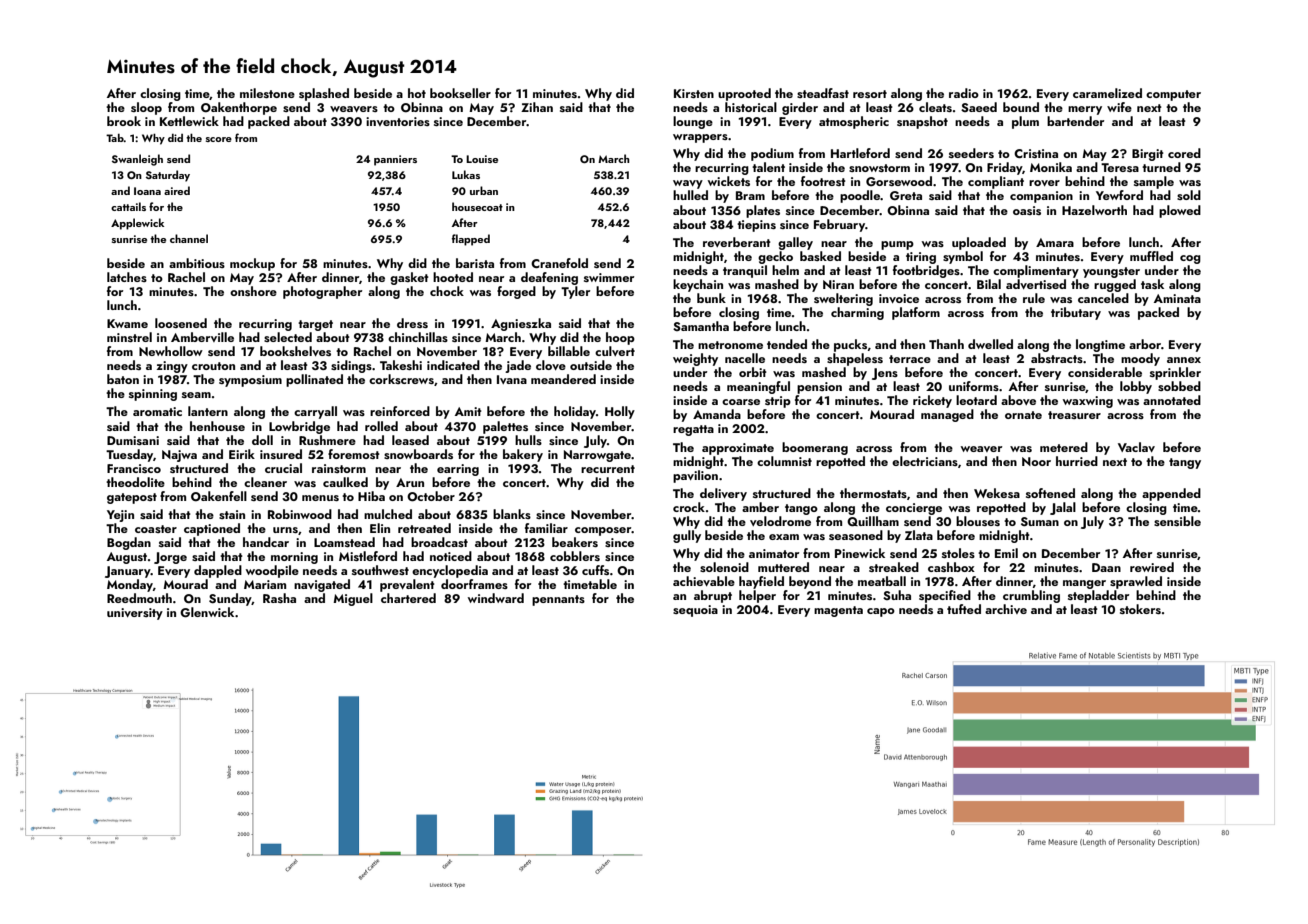 The height and width of the screenshot is (924, 1308). Describe the element at coordinates (695, 611) in the screenshot. I see `sequoia` at that location.
